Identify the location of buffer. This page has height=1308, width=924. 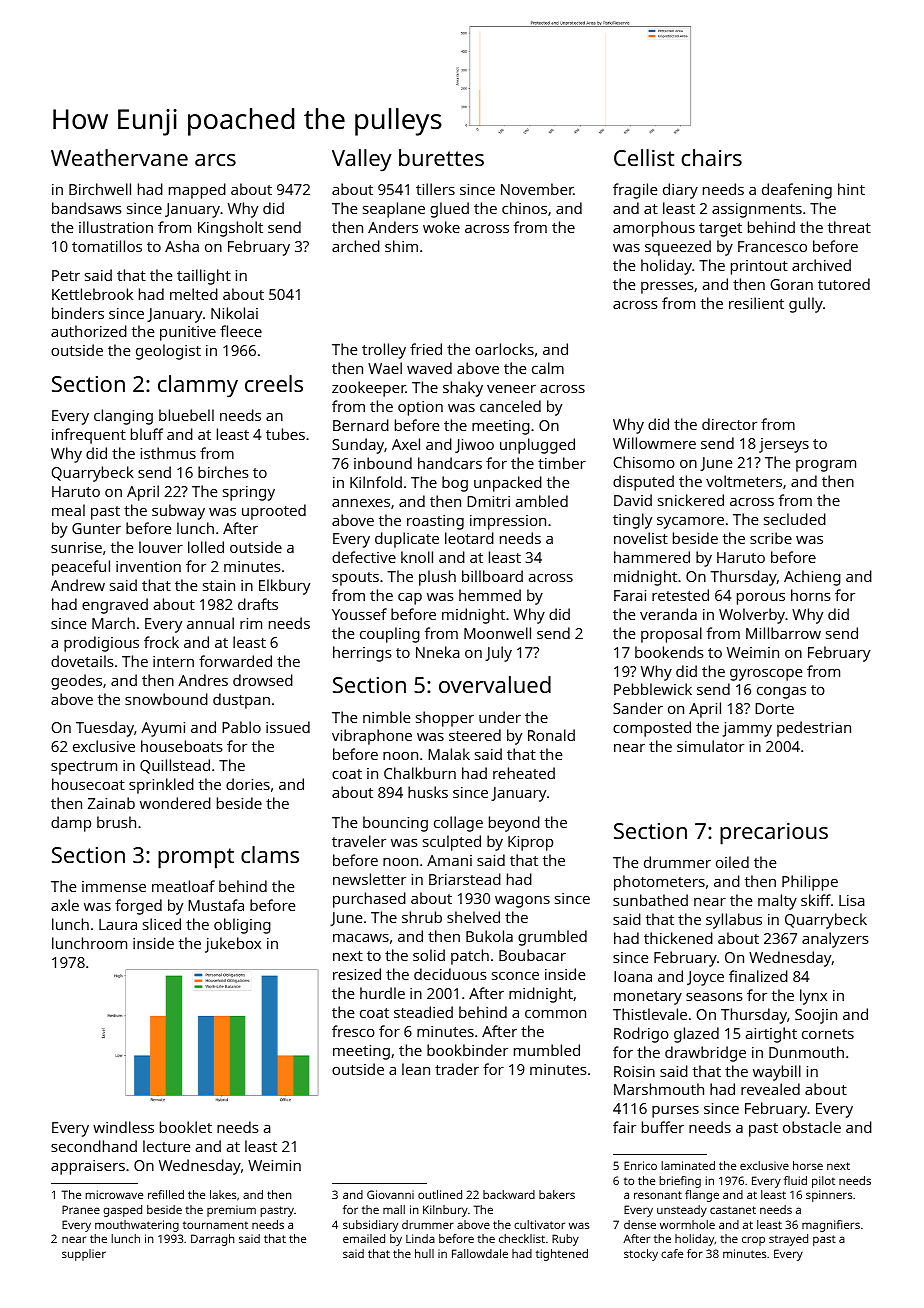
(663, 1127).
